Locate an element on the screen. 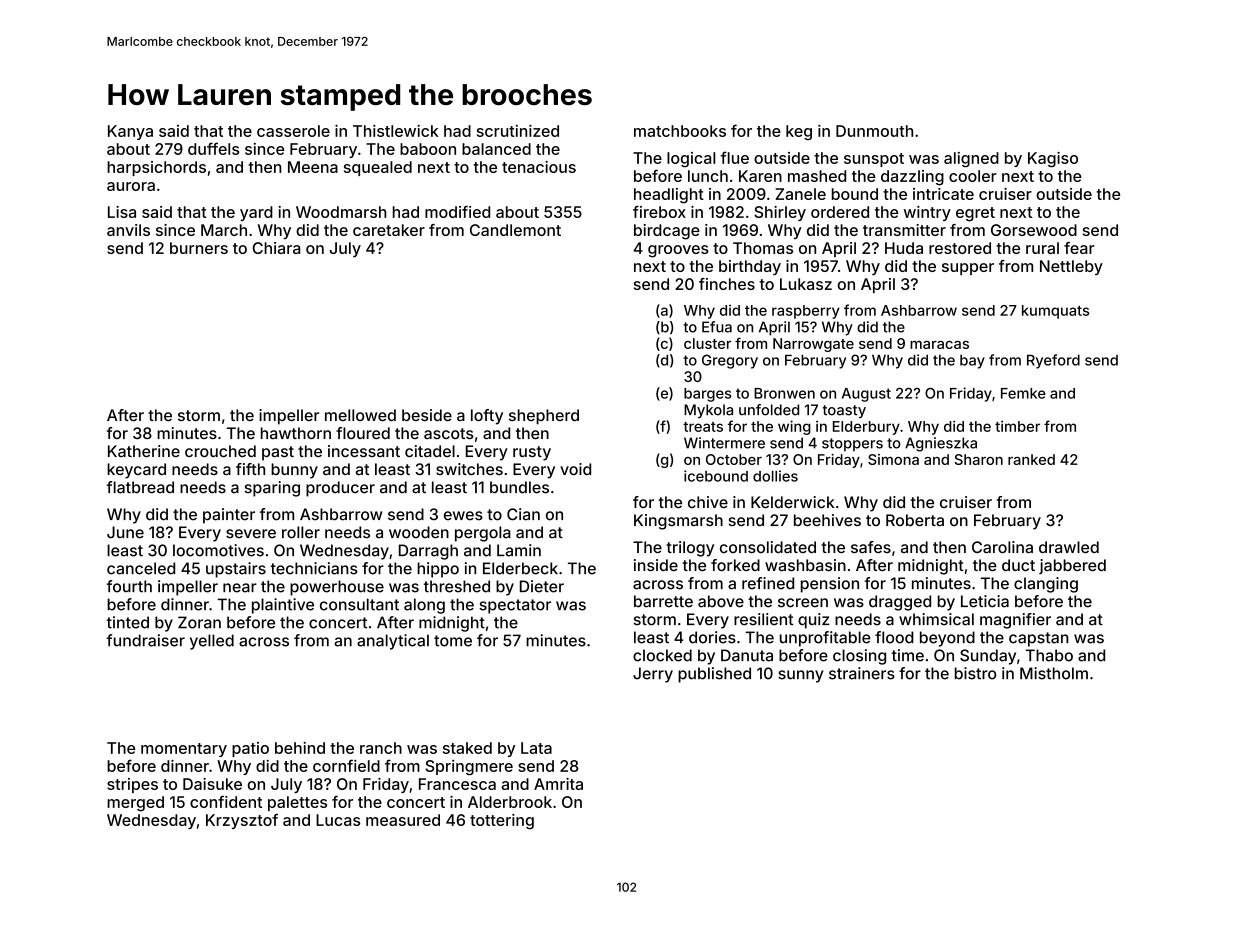 The height and width of the screenshot is (952, 1233). Kingsmarsh is located at coordinates (678, 522).
